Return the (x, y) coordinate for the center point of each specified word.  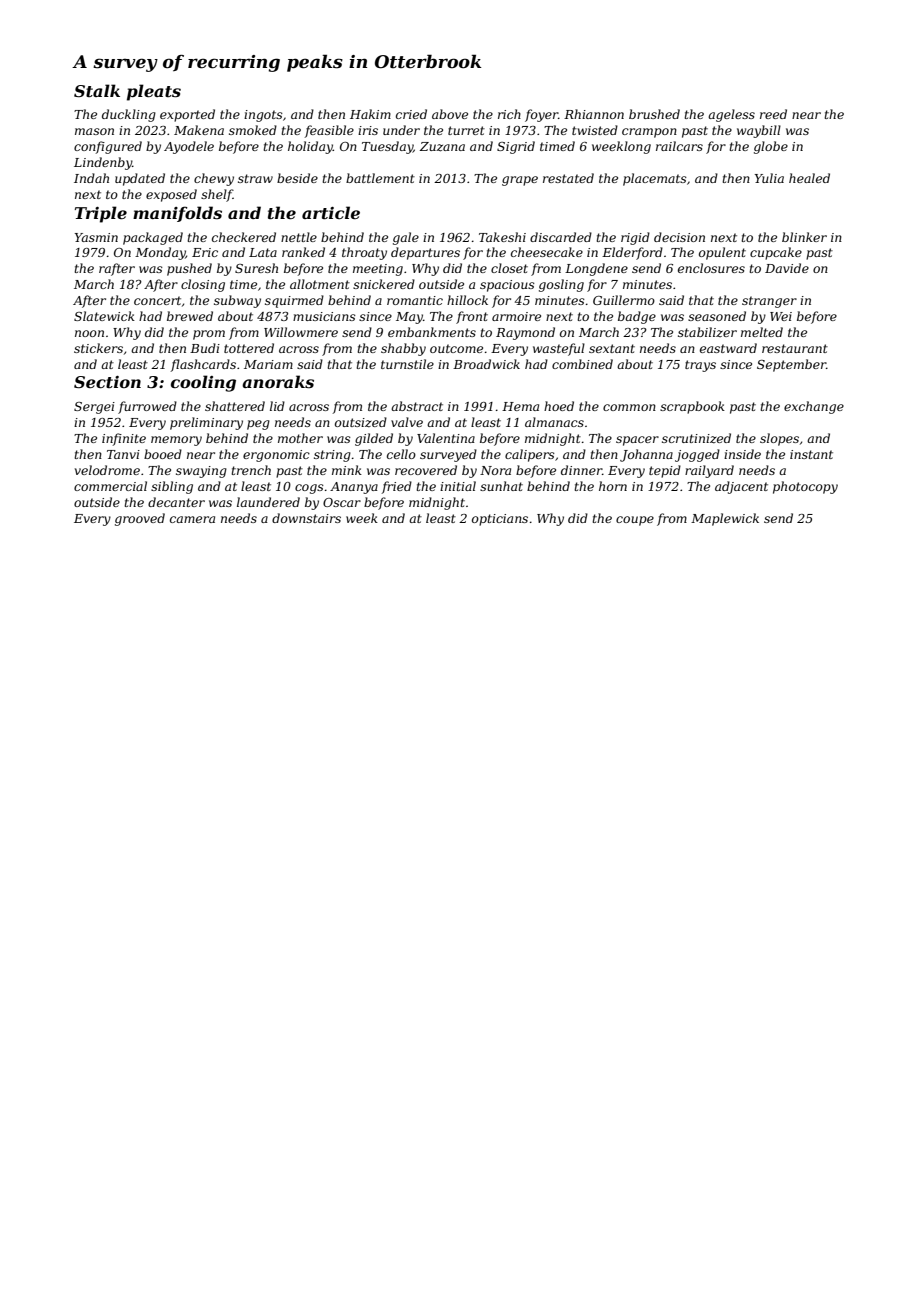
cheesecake (547, 252)
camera (192, 519)
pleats (154, 92)
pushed (189, 269)
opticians (500, 520)
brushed (654, 114)
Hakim (370, 114)
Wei (781, 316)
